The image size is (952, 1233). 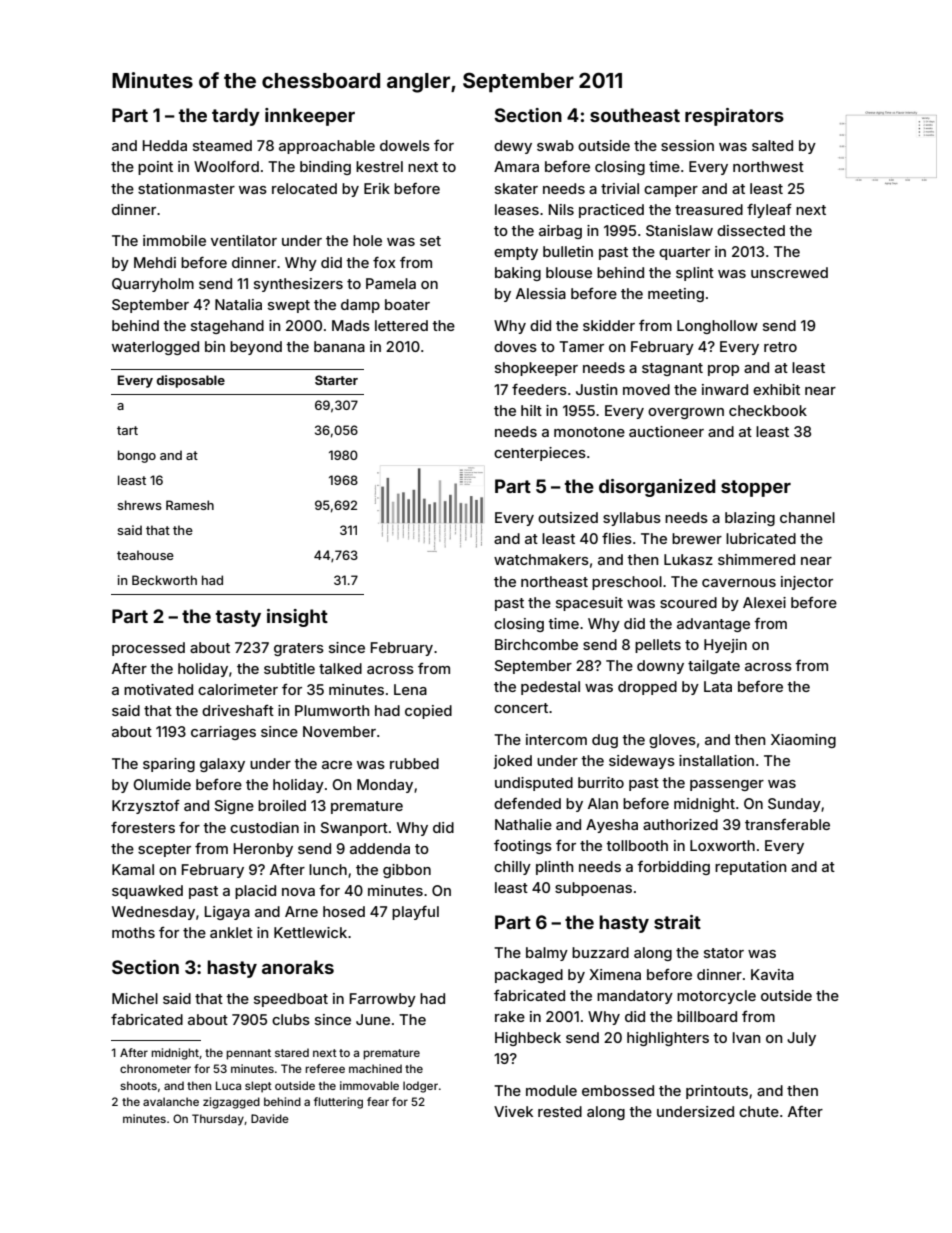 What do you see at coordinates (734, 117) in the screenshot?
I see `respirators` at bounding box center [734, 117].
